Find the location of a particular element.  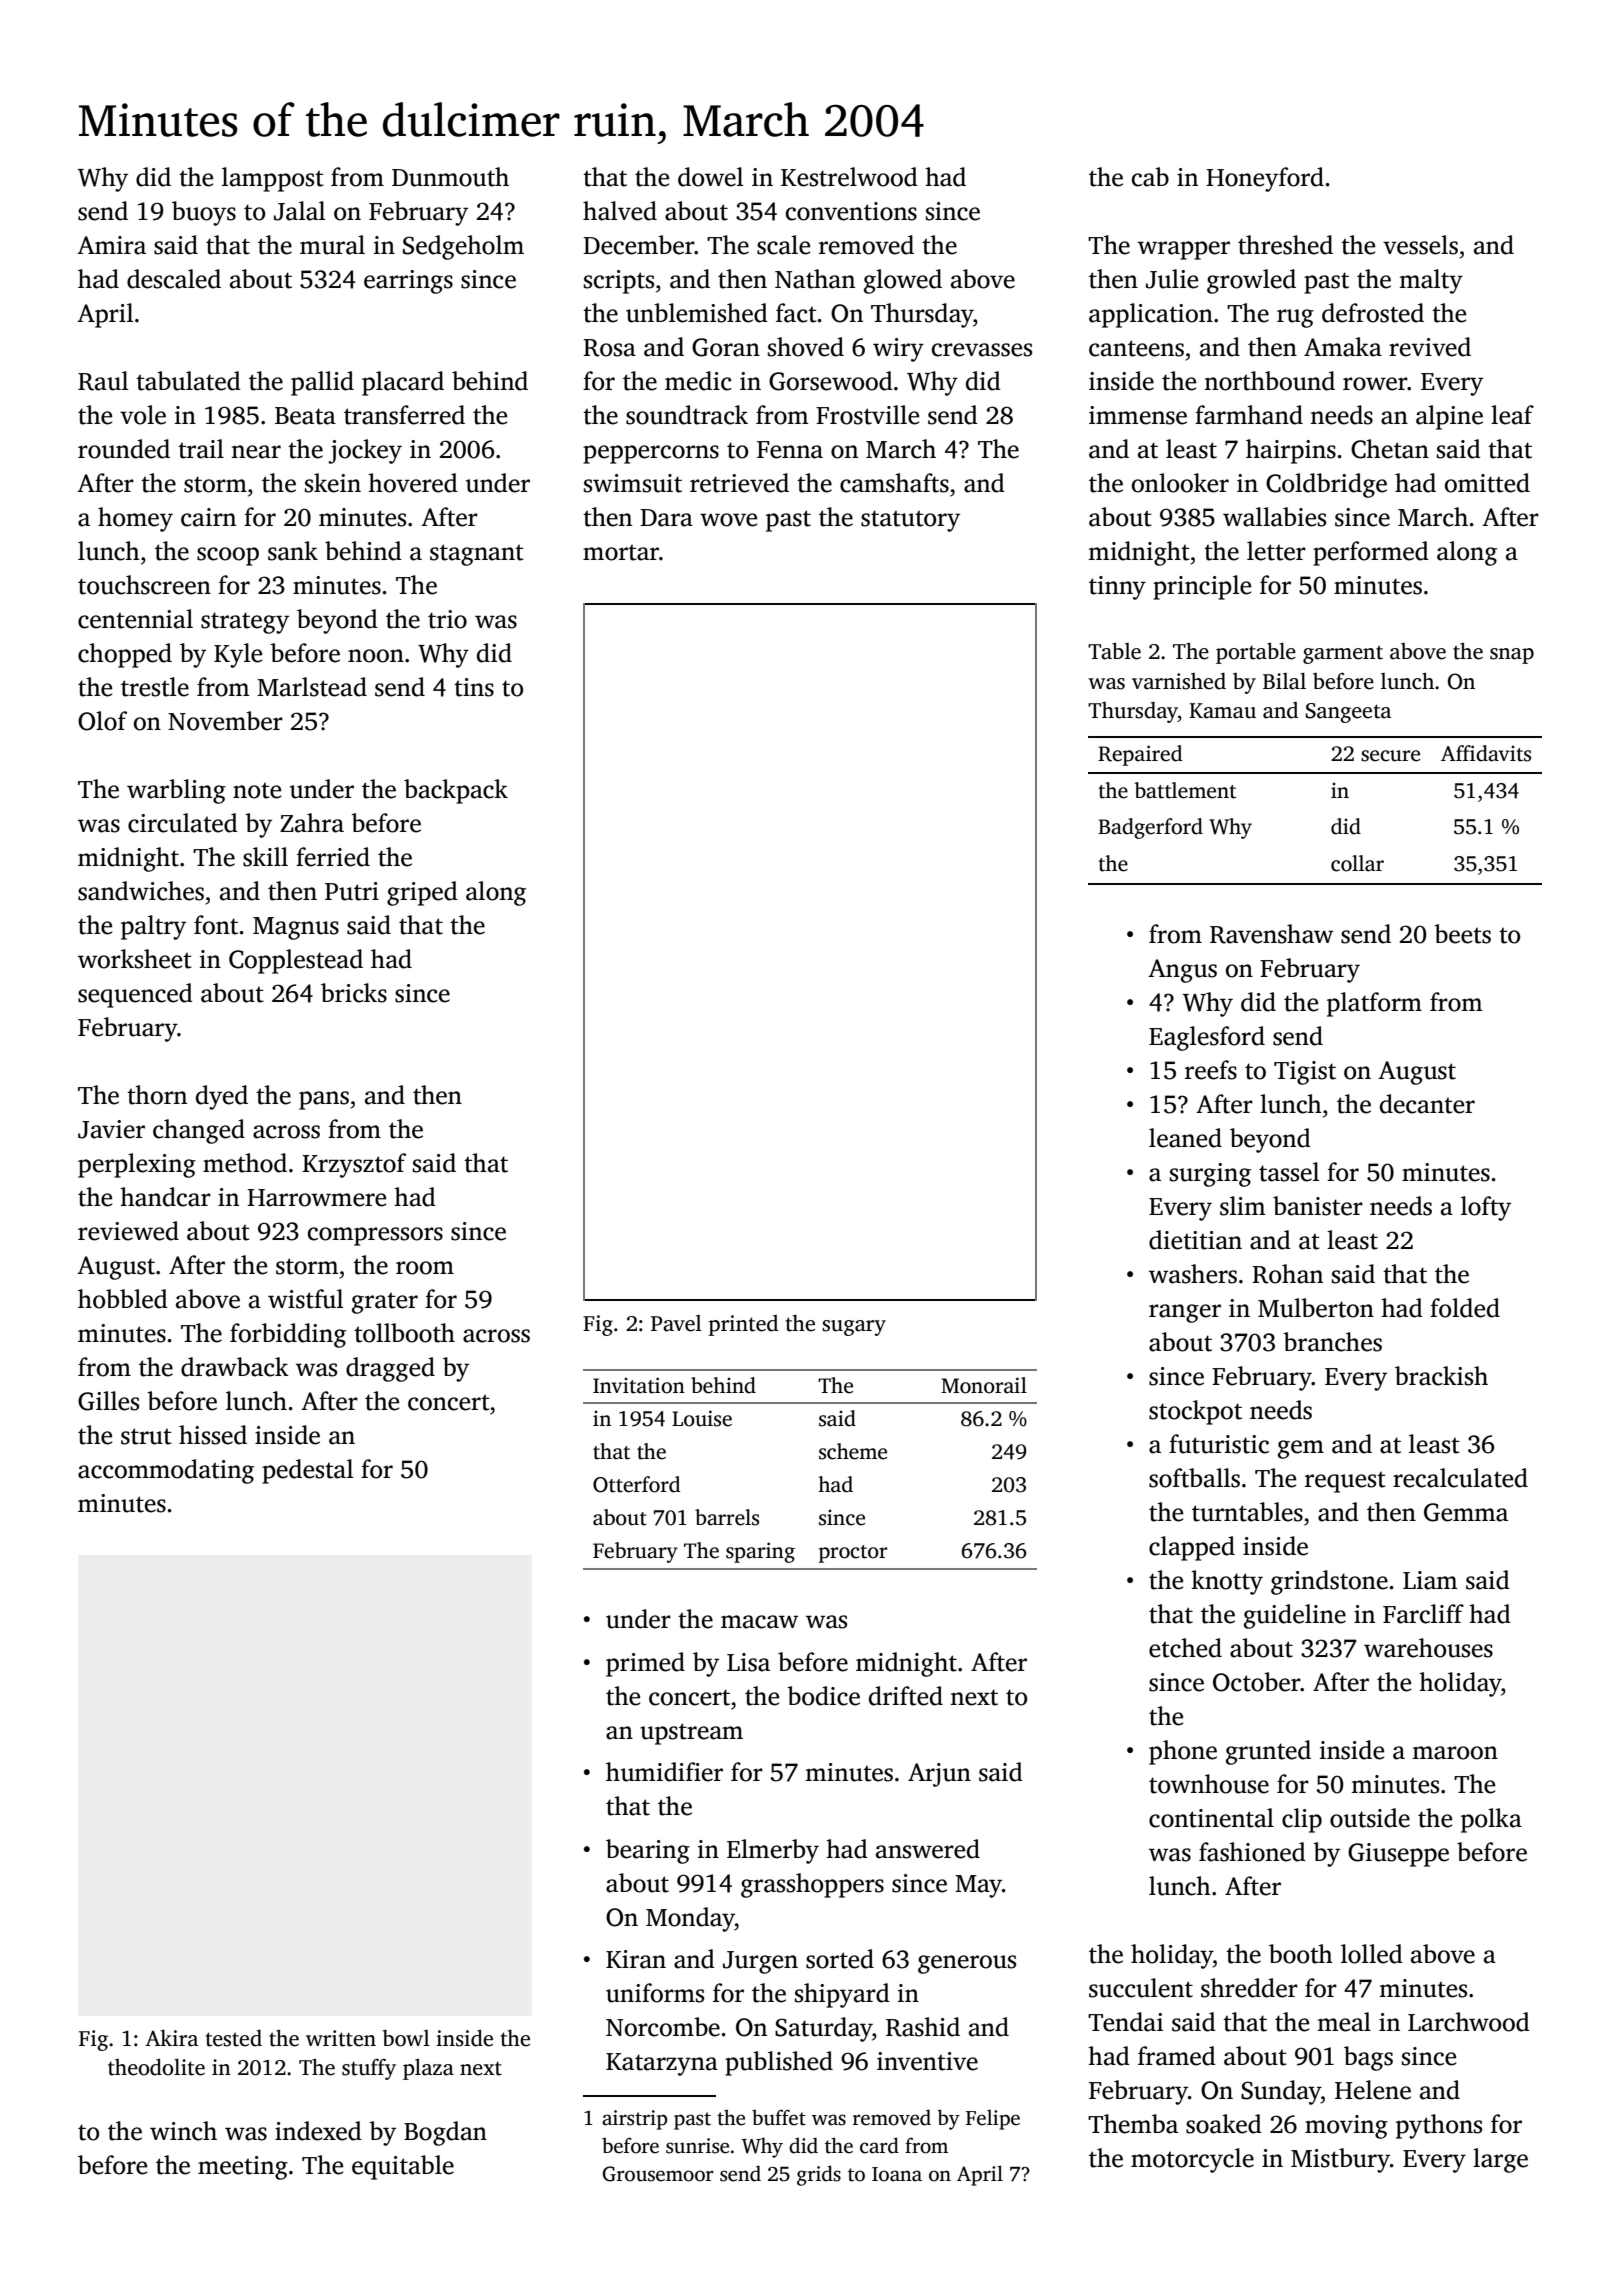

skill is located at coordinates (265, 857).
